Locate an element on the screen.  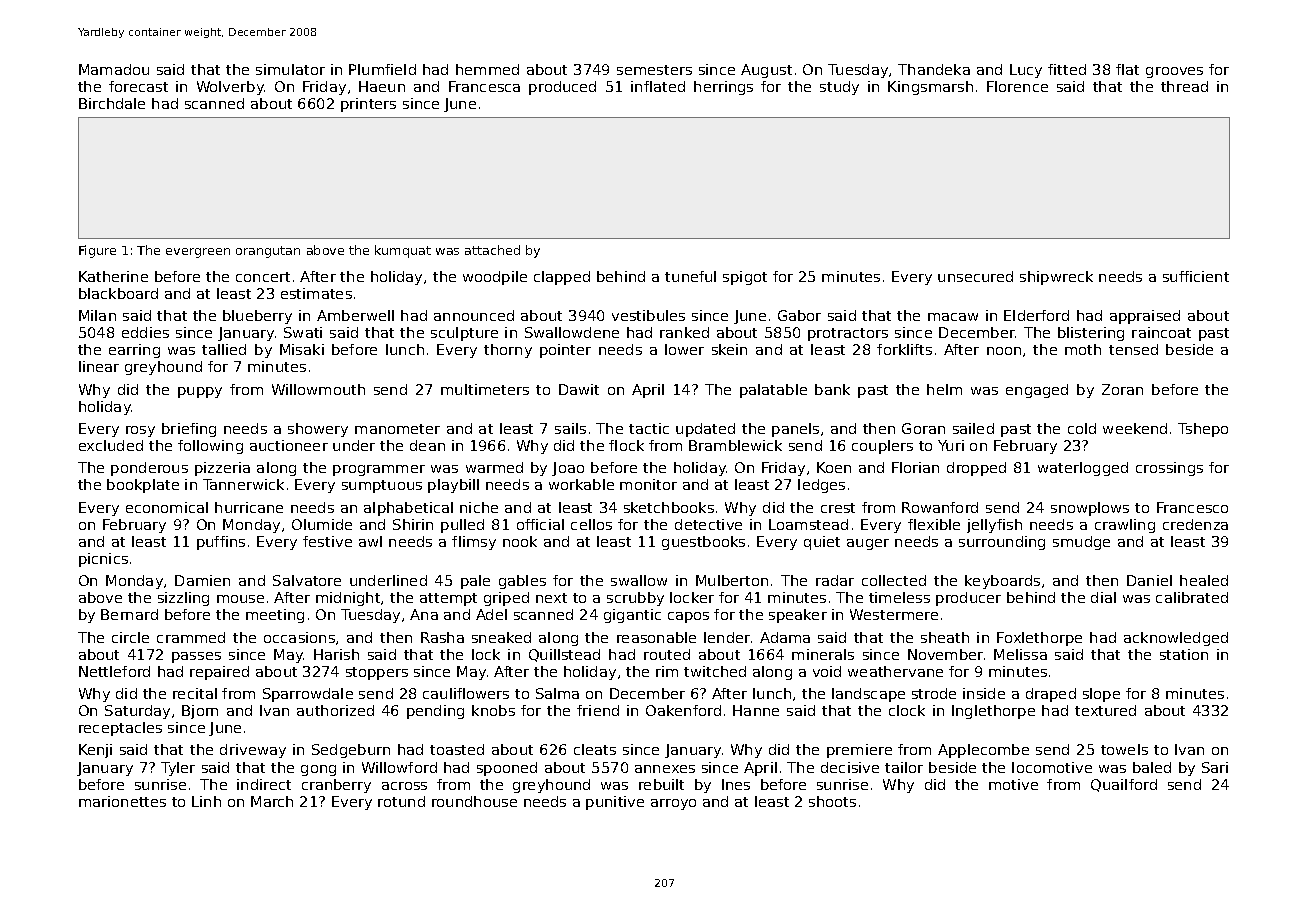
skein is located at coordinates (729, 349).
